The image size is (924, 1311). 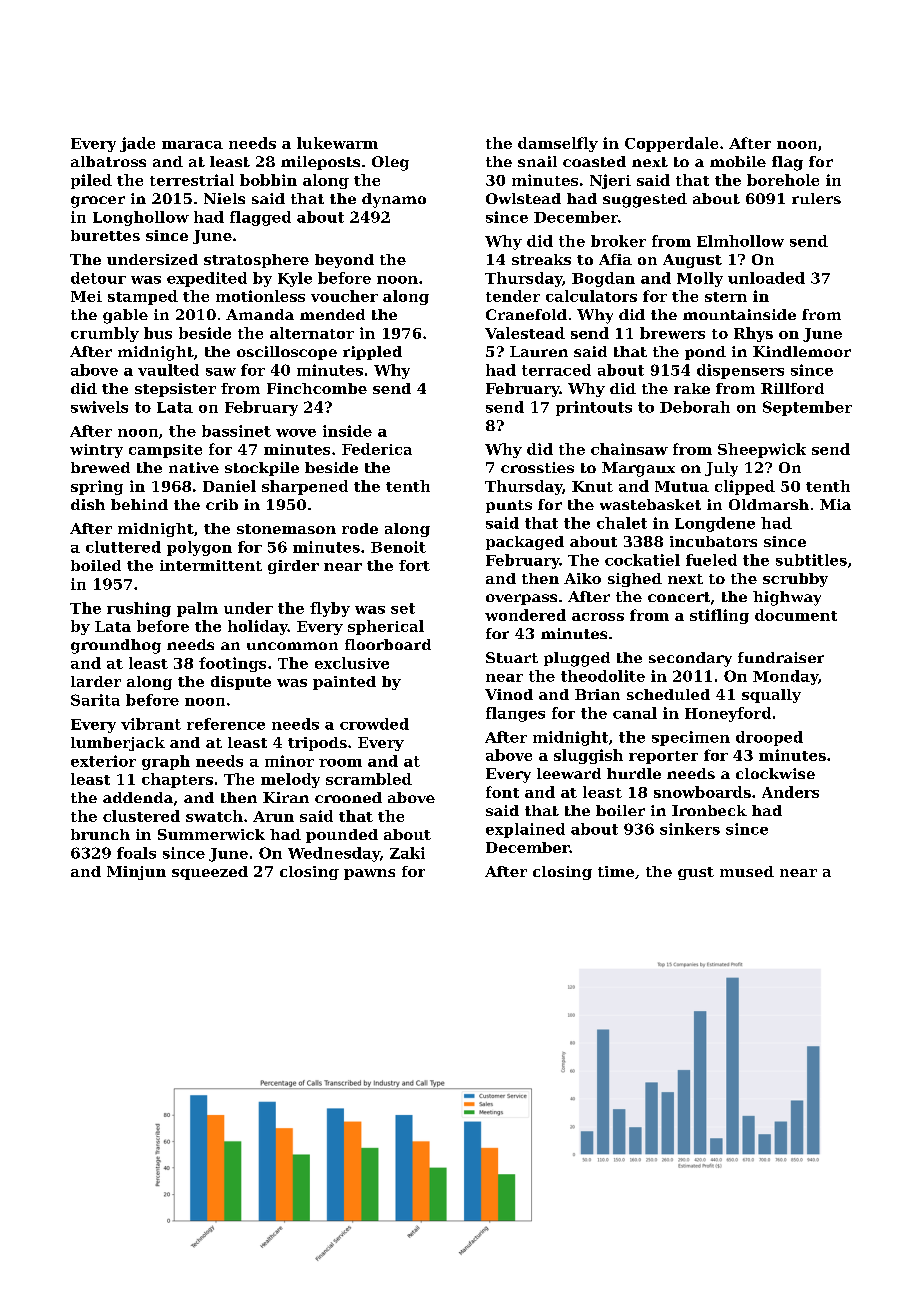 What do you see at coordinates (783, 180) in the document?
I see `borehole` at bounding box center [783, 180].
